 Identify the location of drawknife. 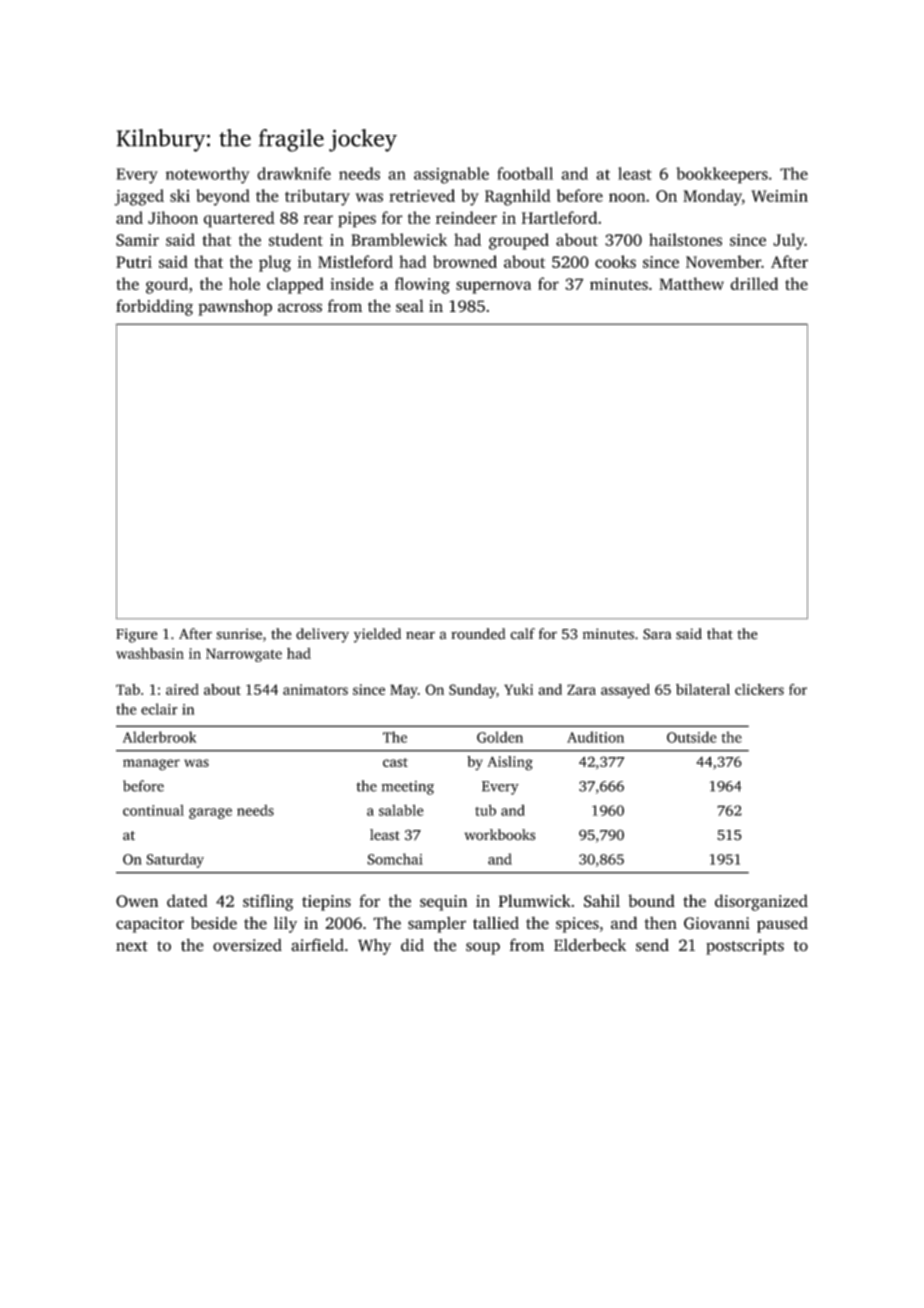
(294, 173).
